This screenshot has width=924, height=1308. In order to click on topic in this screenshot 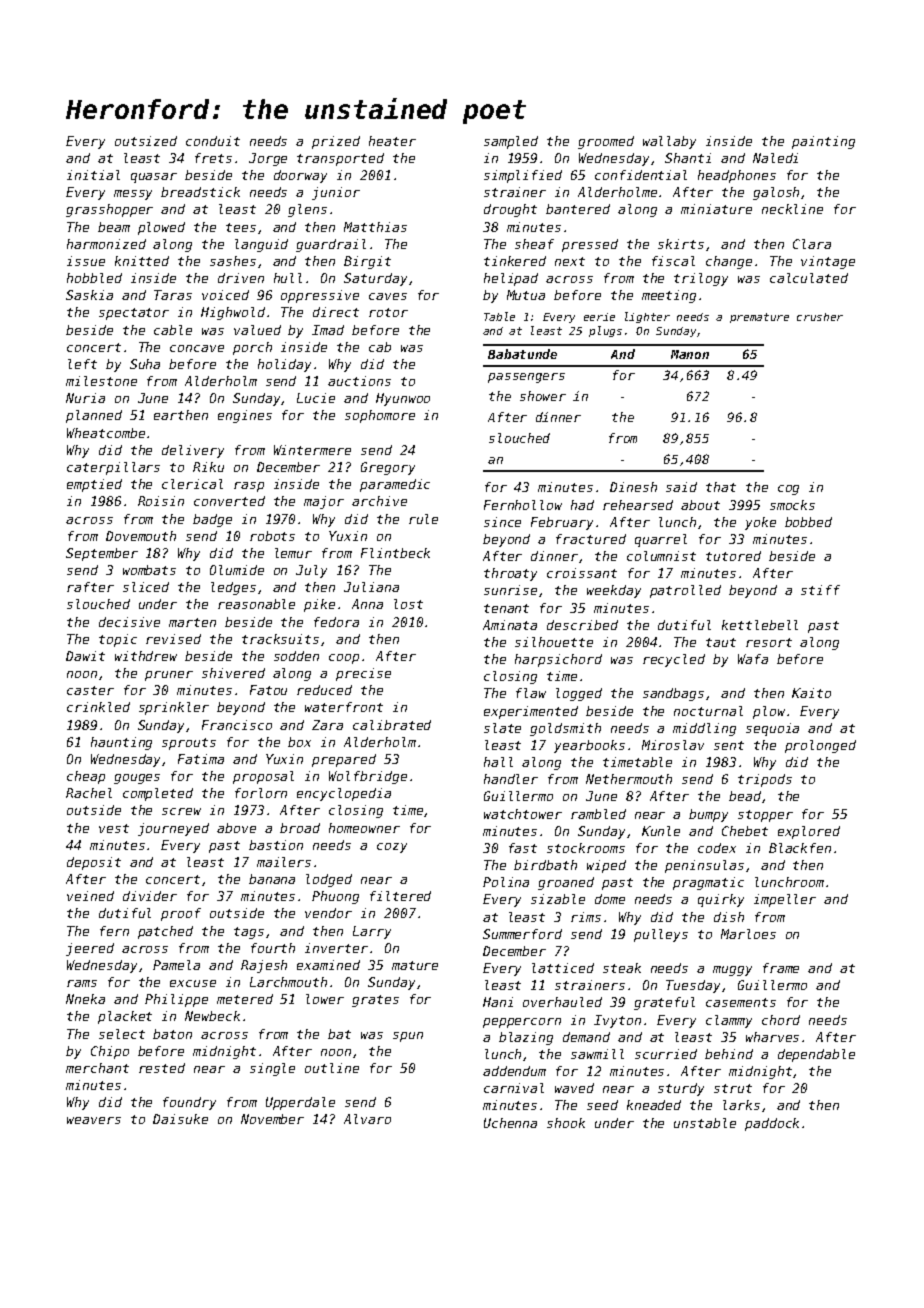, I will do `click(118, 640)`.
